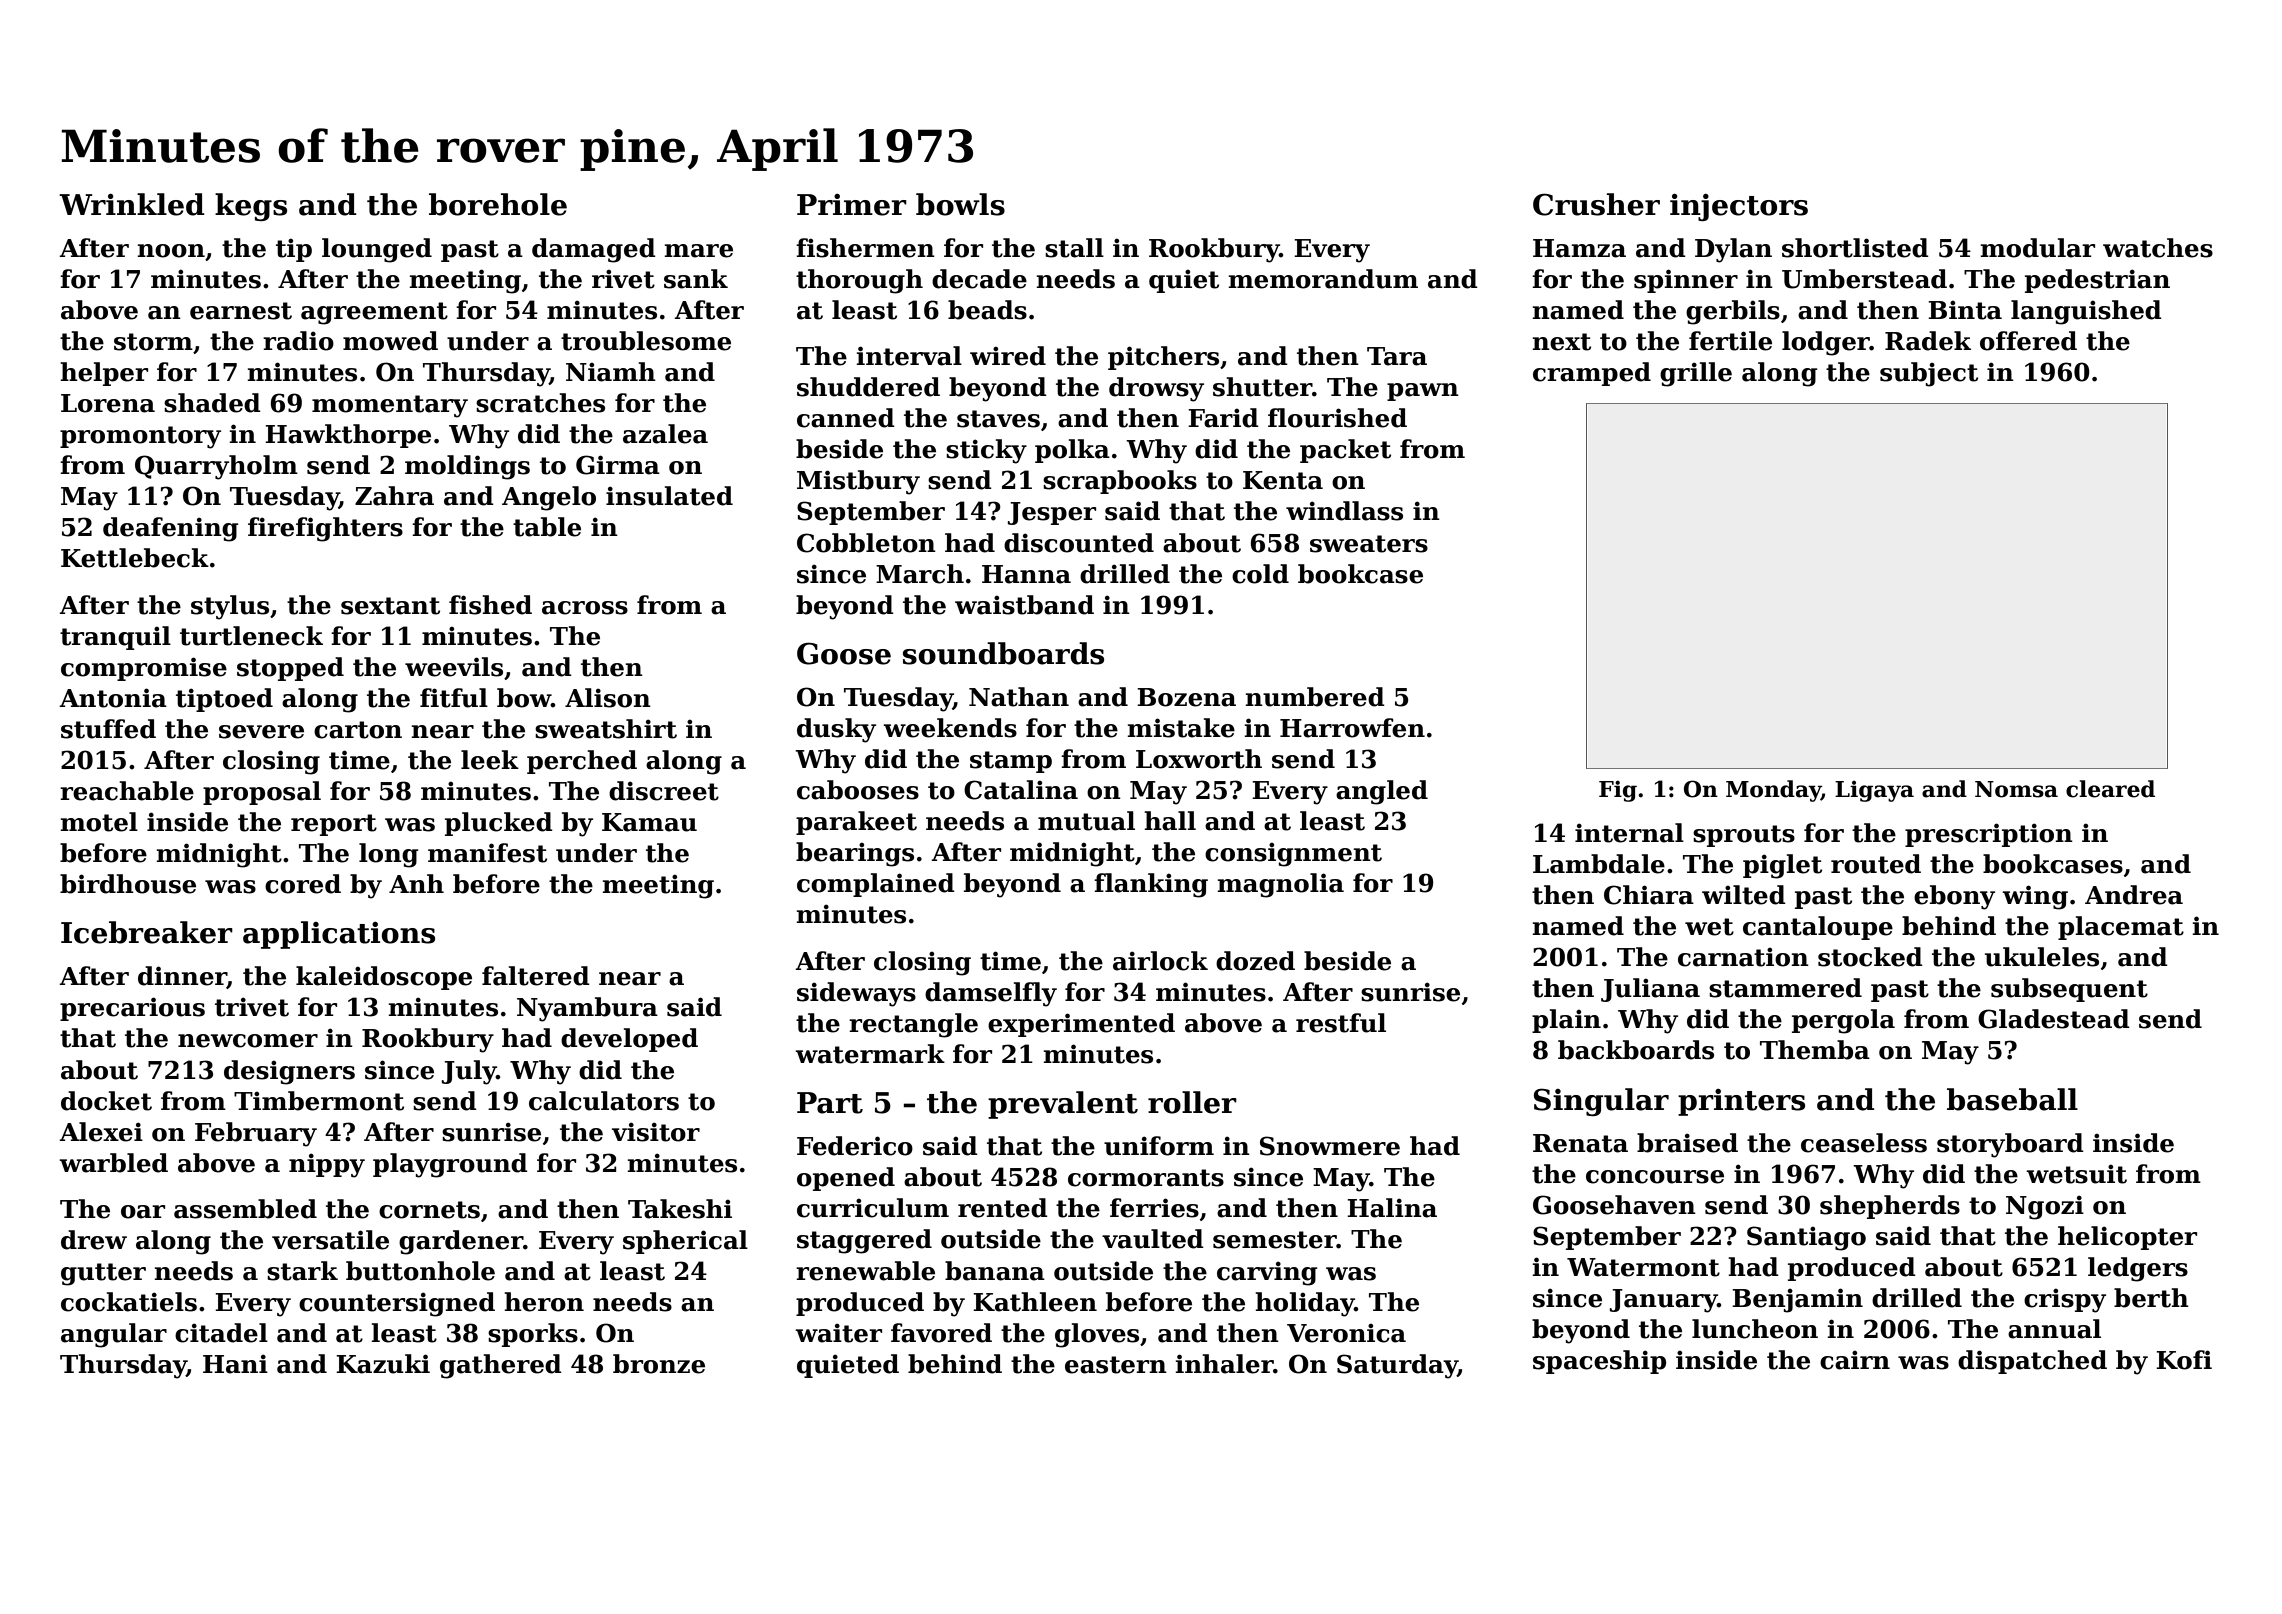 The width and height of the image is (2282, 1614). What do you see at coordinates (1315, 697) in the image?
I see `numbered` at bounding box center [1315, 697].
